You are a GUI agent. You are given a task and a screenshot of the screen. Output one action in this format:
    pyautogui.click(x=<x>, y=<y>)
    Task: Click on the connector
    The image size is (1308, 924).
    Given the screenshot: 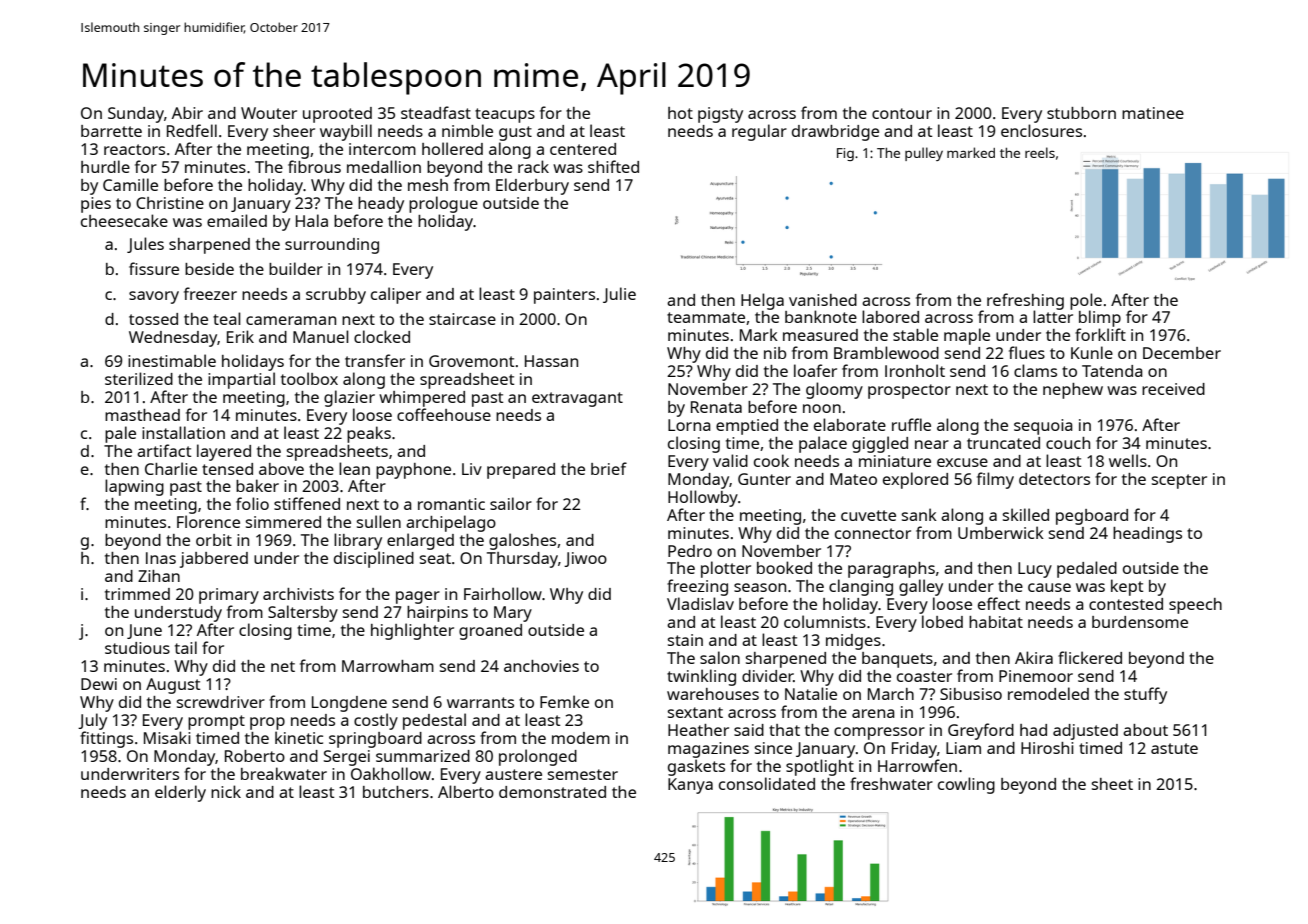 What is the action you would take?
    pyautogui.click(x=873, y=533)
